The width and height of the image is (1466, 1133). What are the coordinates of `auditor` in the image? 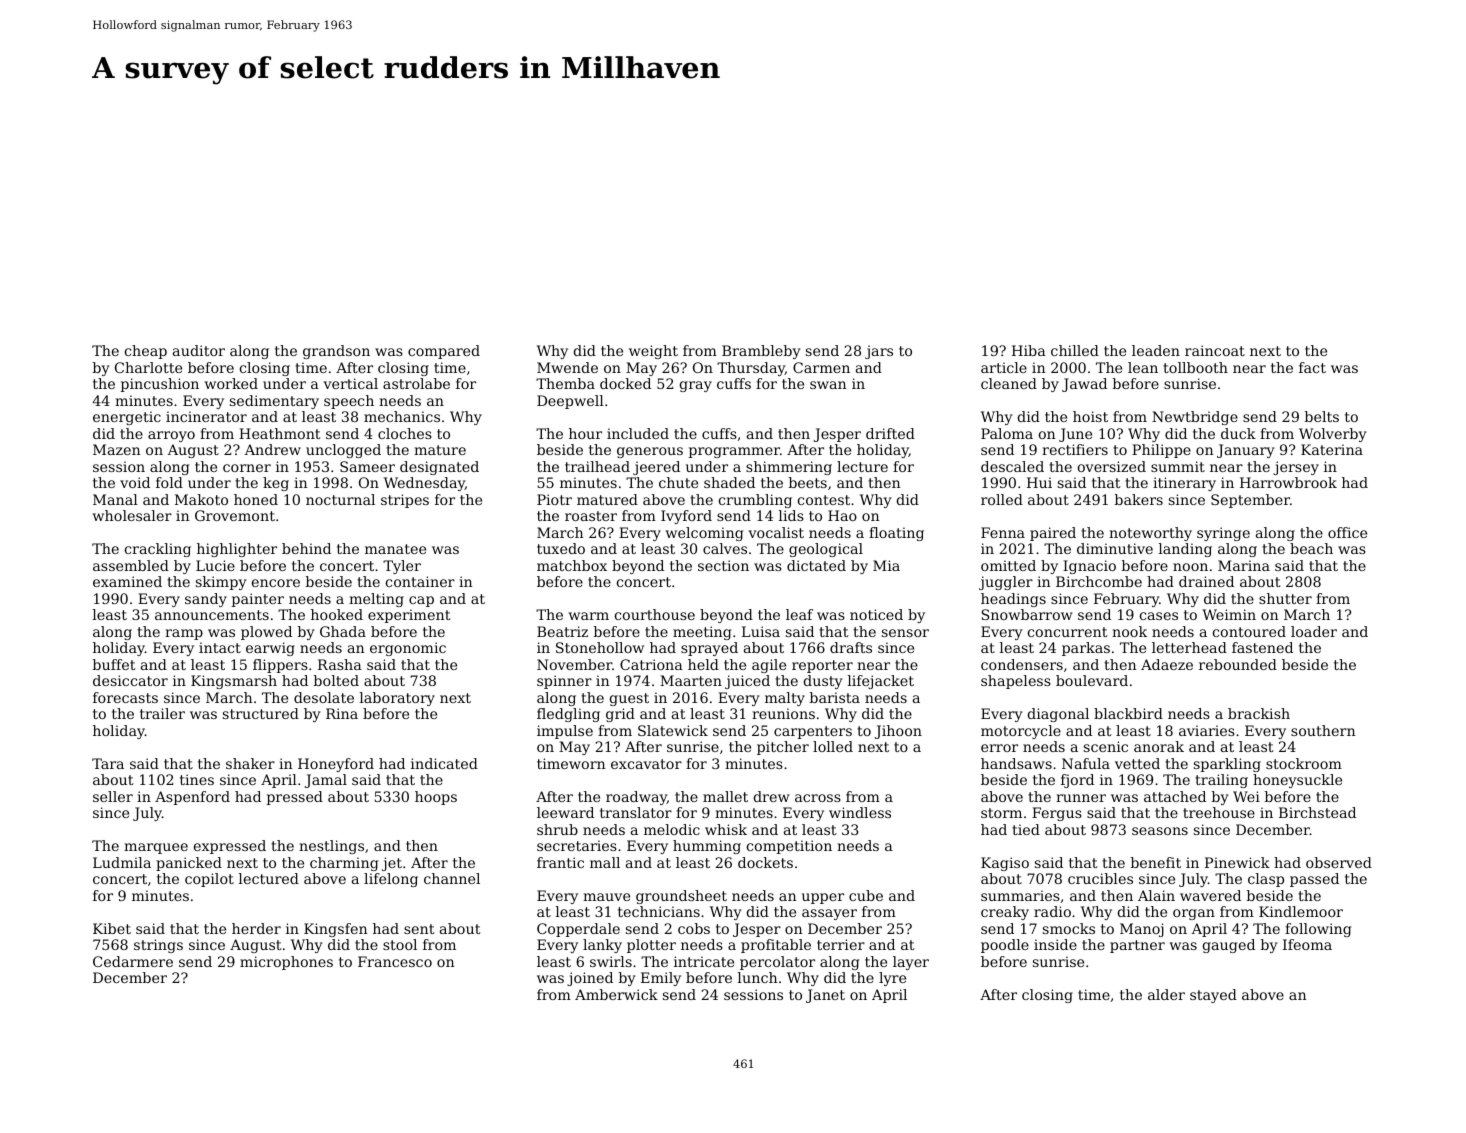 It's located at (199, 350).
